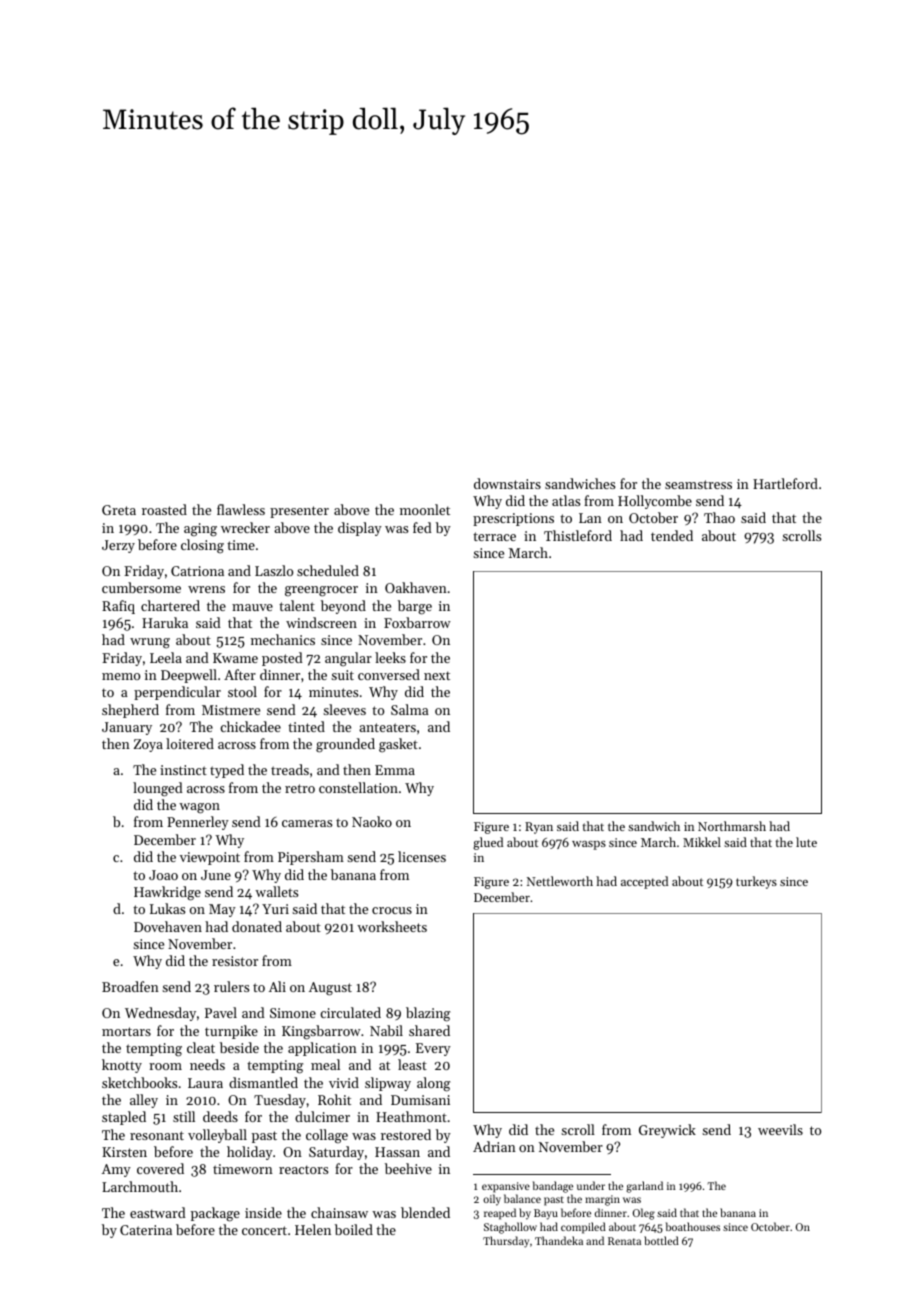  Describe the element at coordinates (241, 509) in the screenshot. I see `flawless` at that location.
